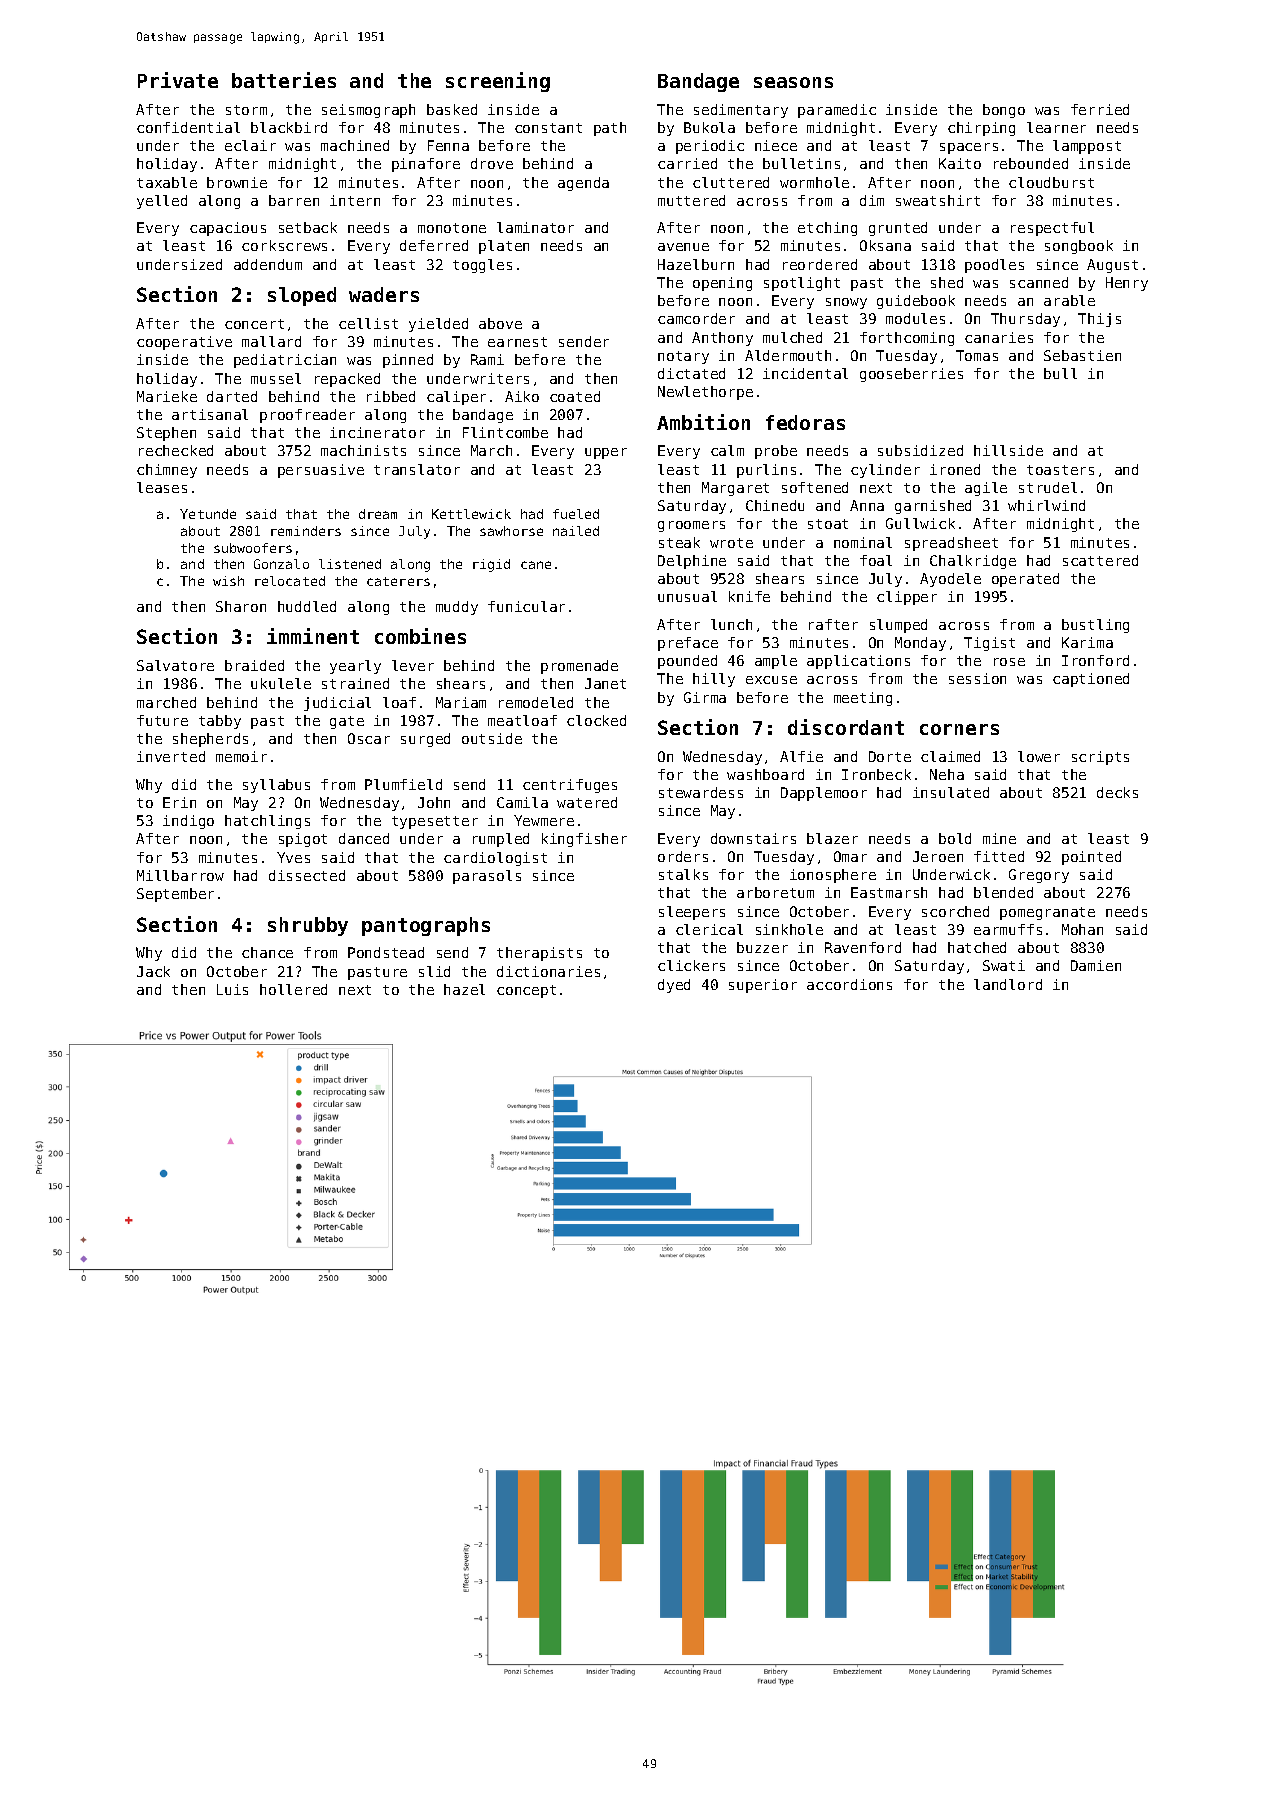  I want to click on Tomas, so click(977, 355).
